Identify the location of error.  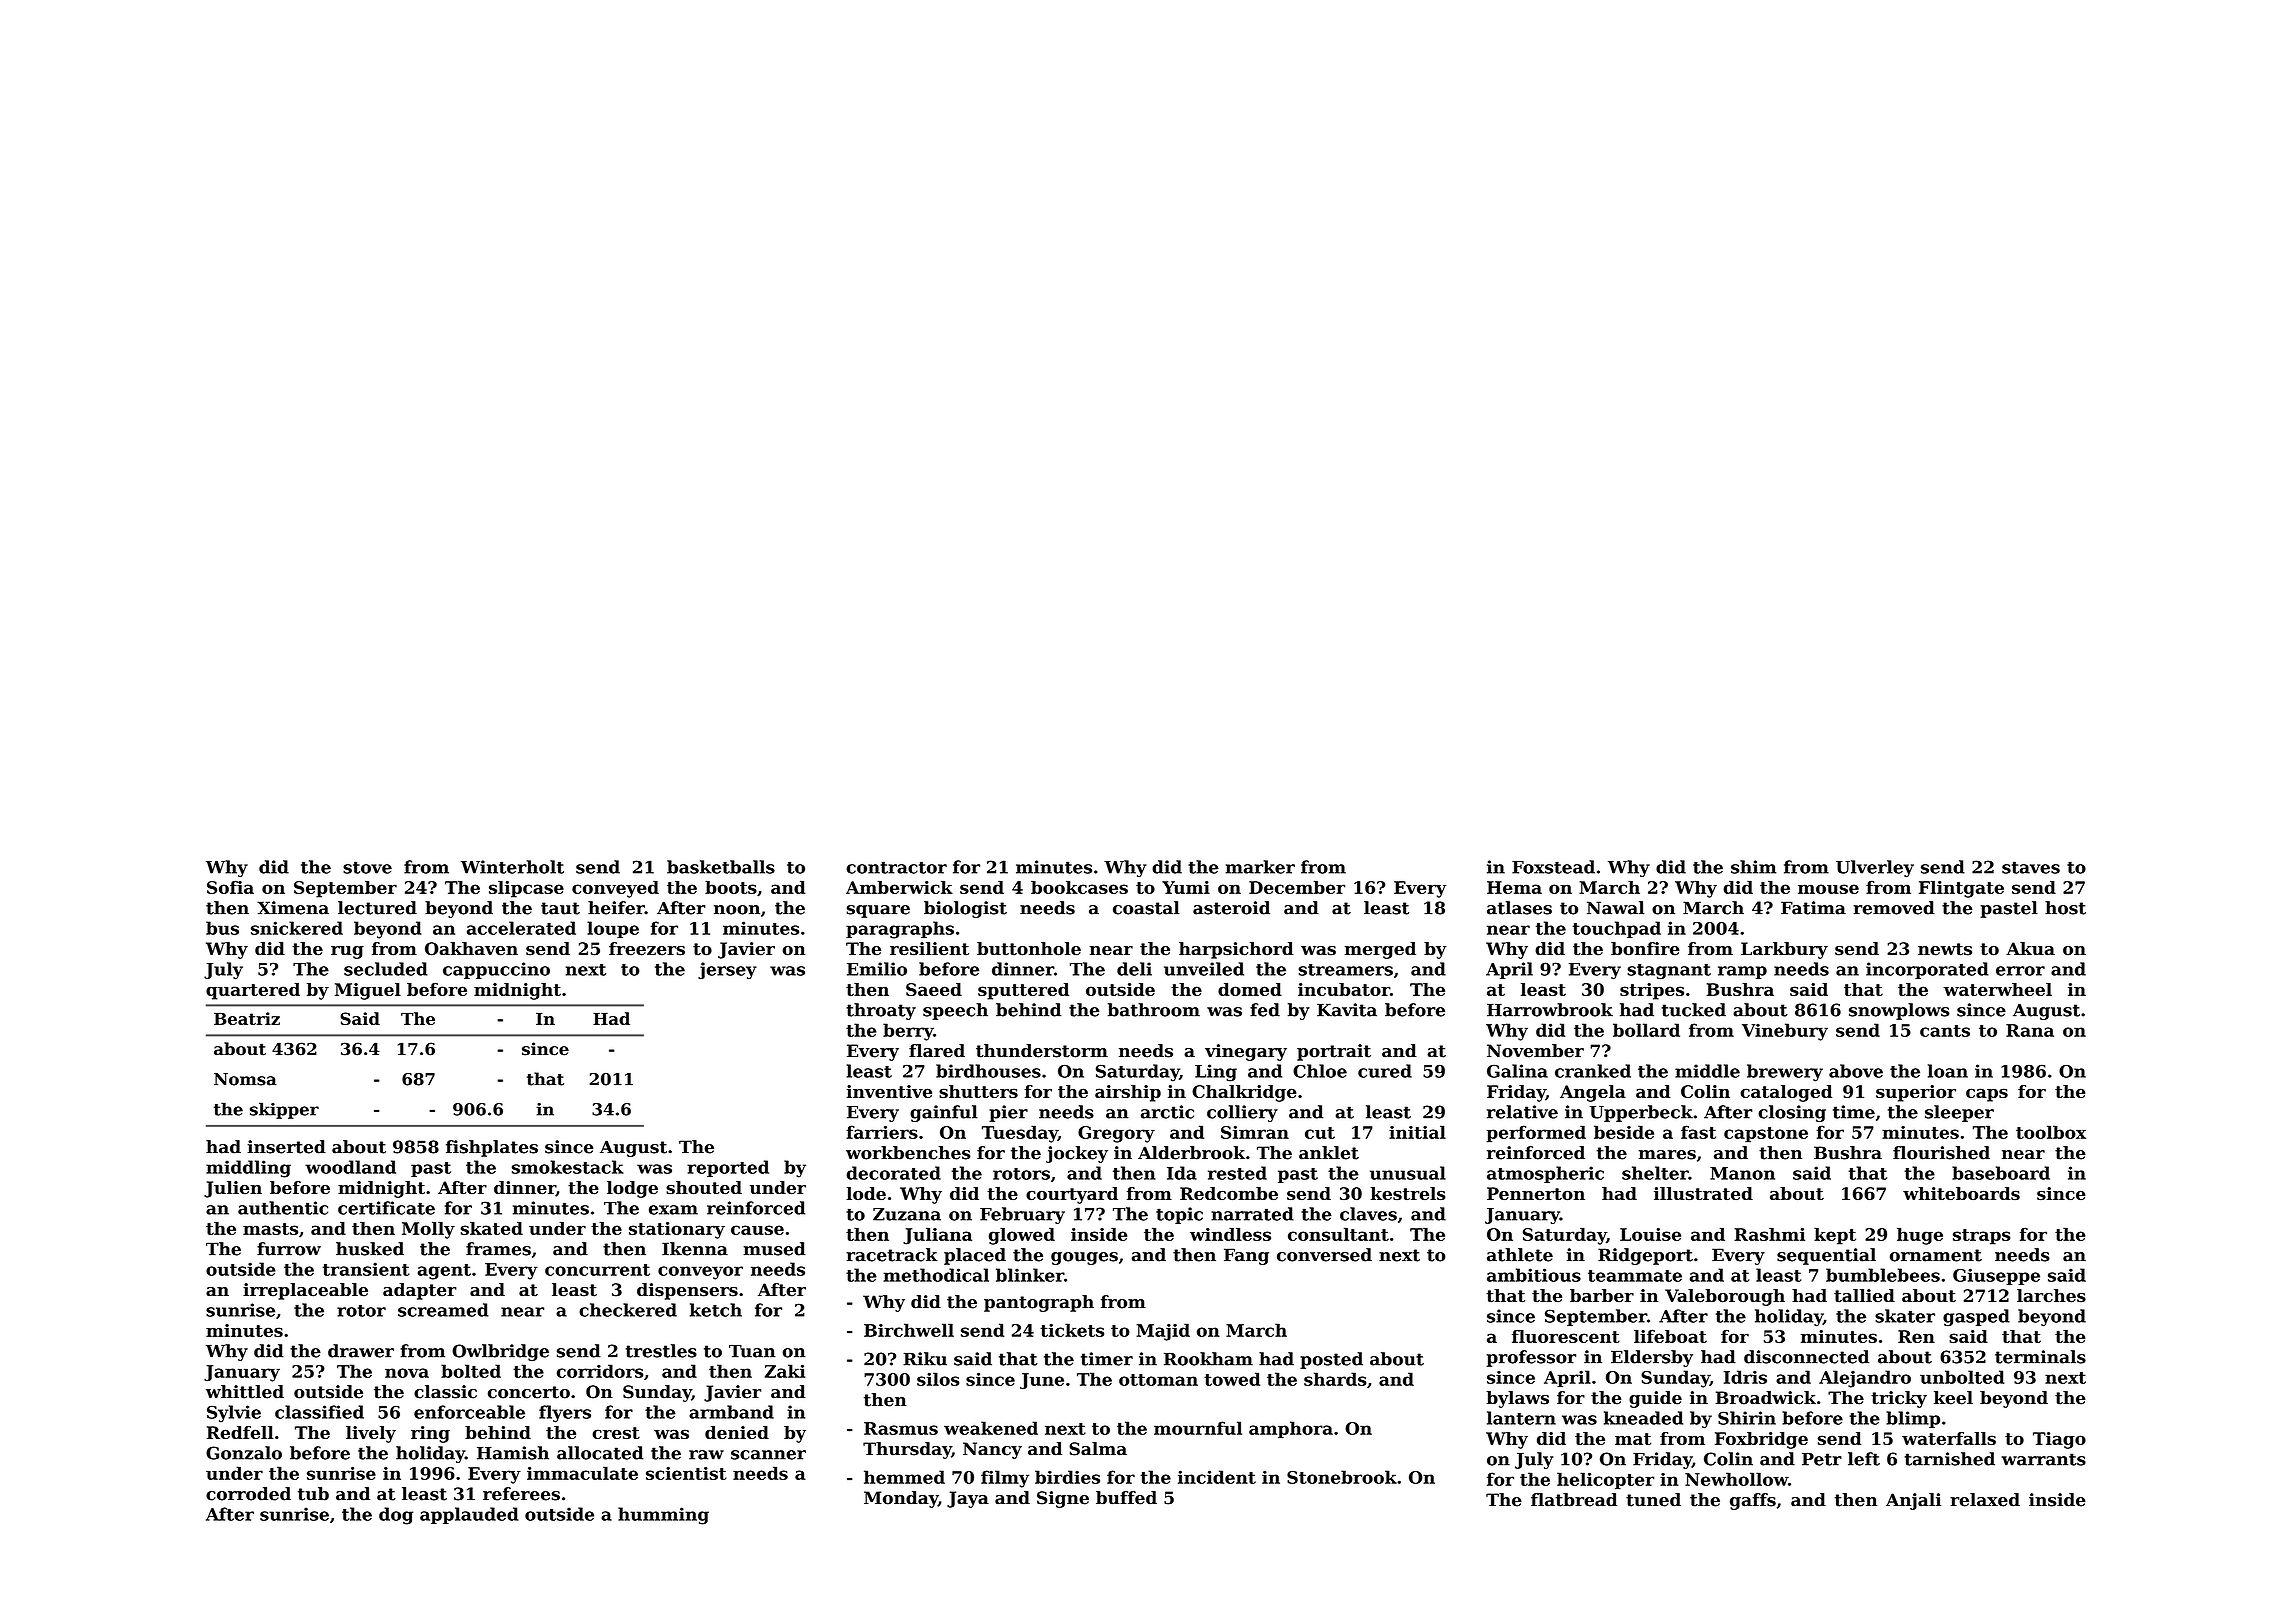
(2020, 971).
